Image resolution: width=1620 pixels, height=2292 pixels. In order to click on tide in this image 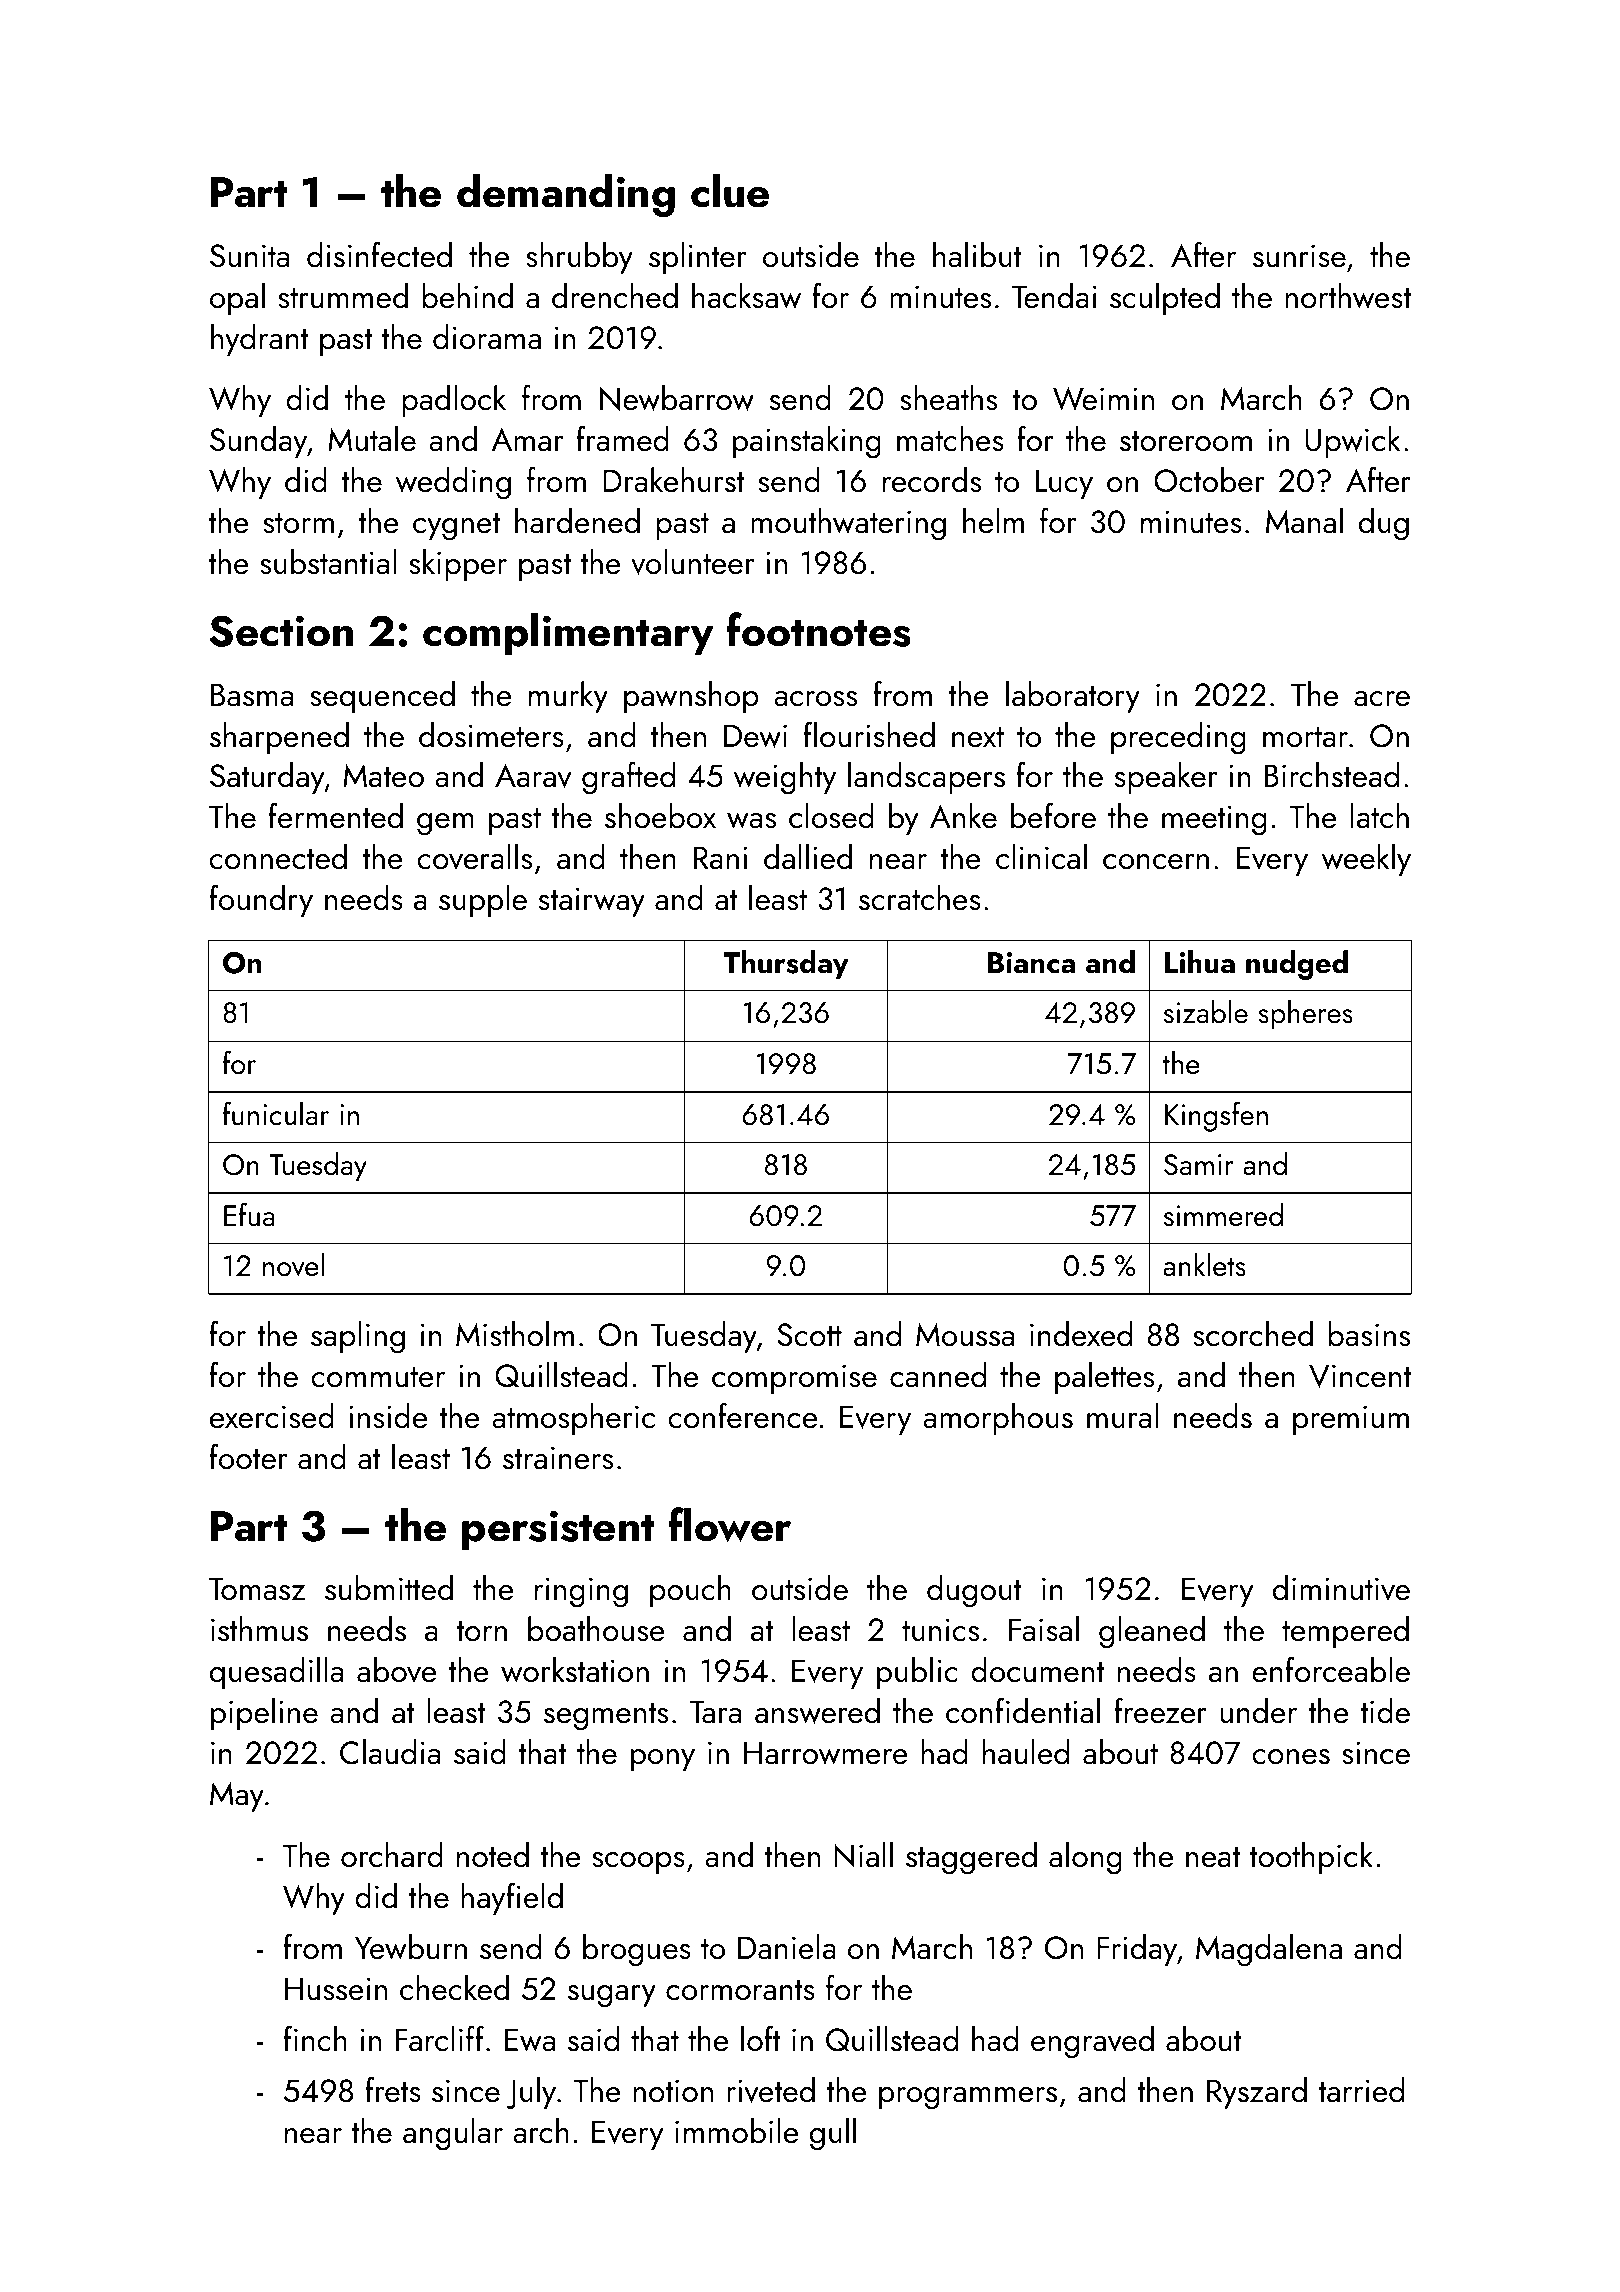, I will do `click(1385, 1711)`.
